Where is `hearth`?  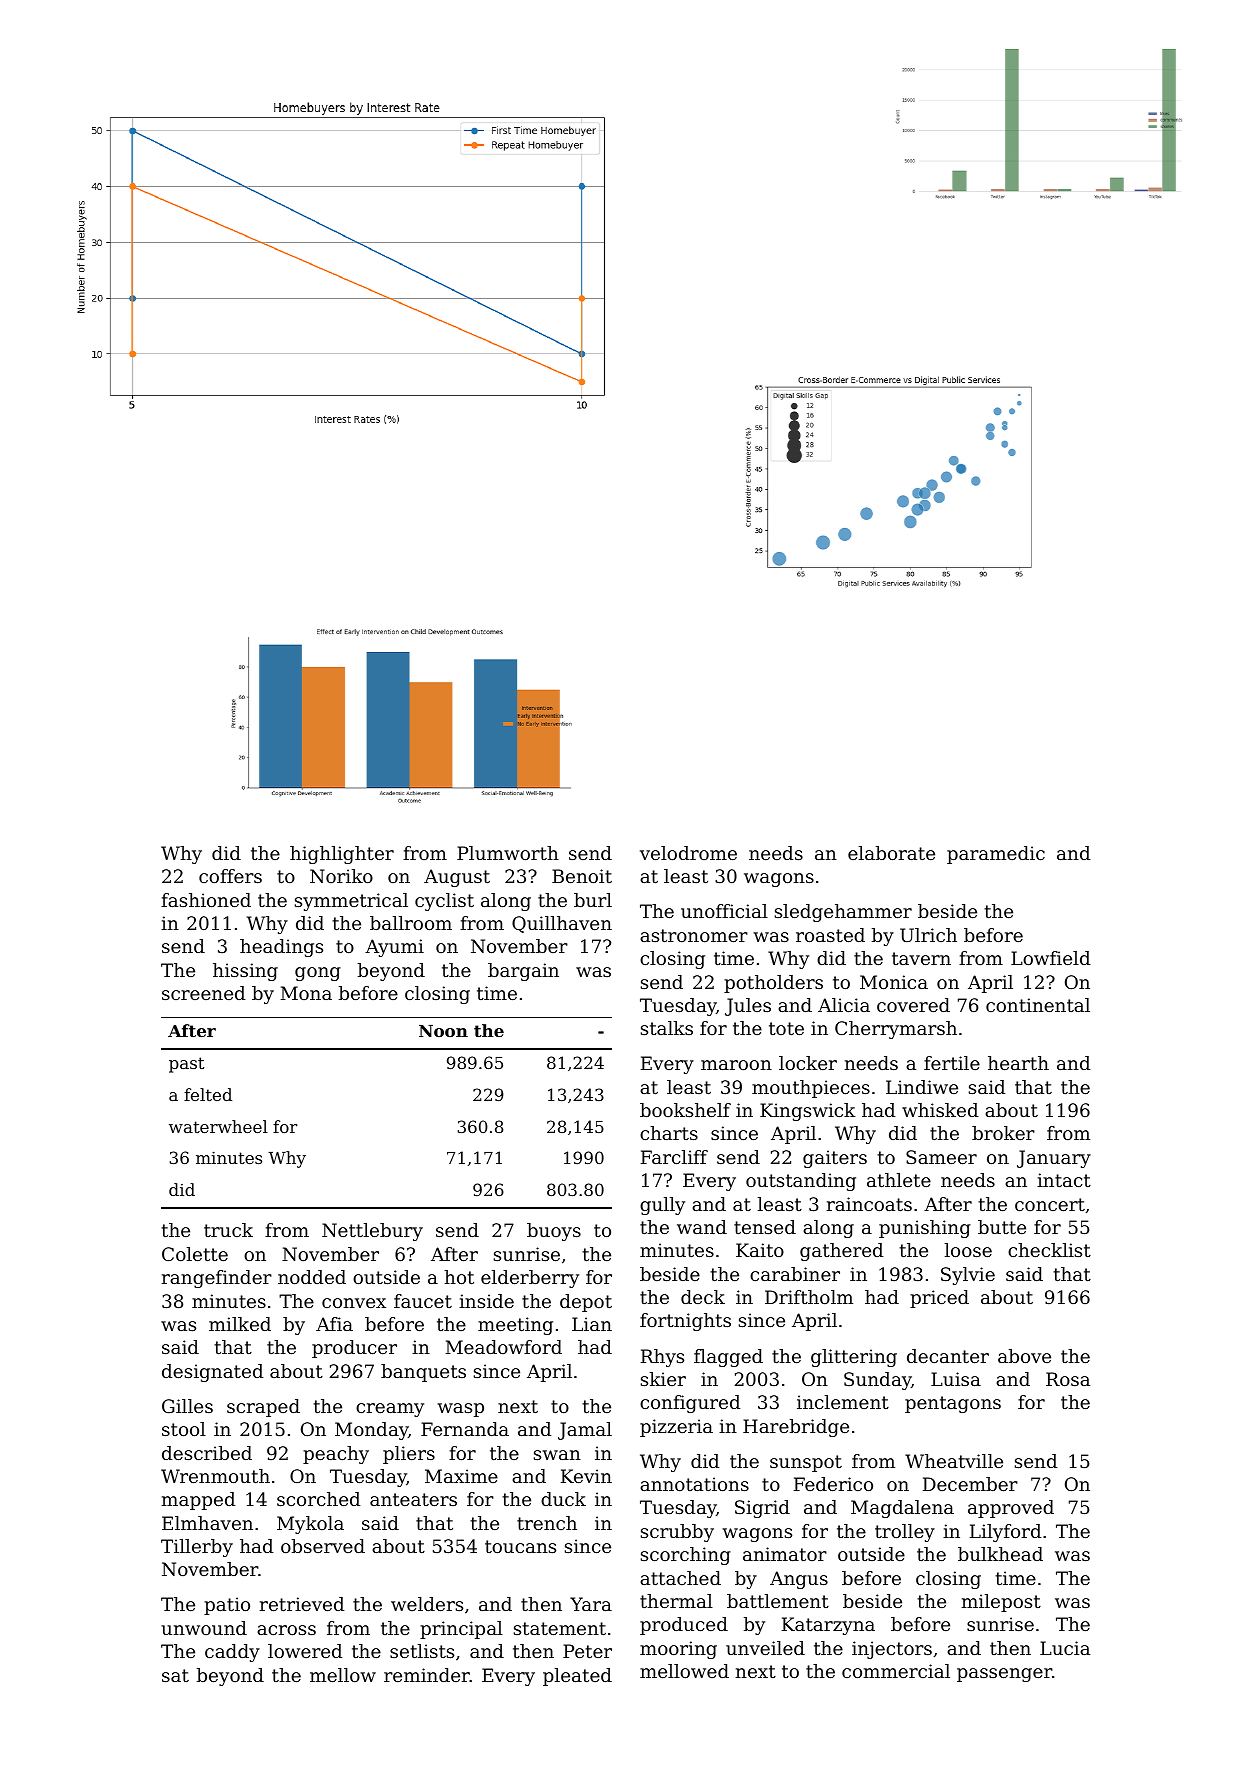 hearth is located at coordinates (1018, 1063).
